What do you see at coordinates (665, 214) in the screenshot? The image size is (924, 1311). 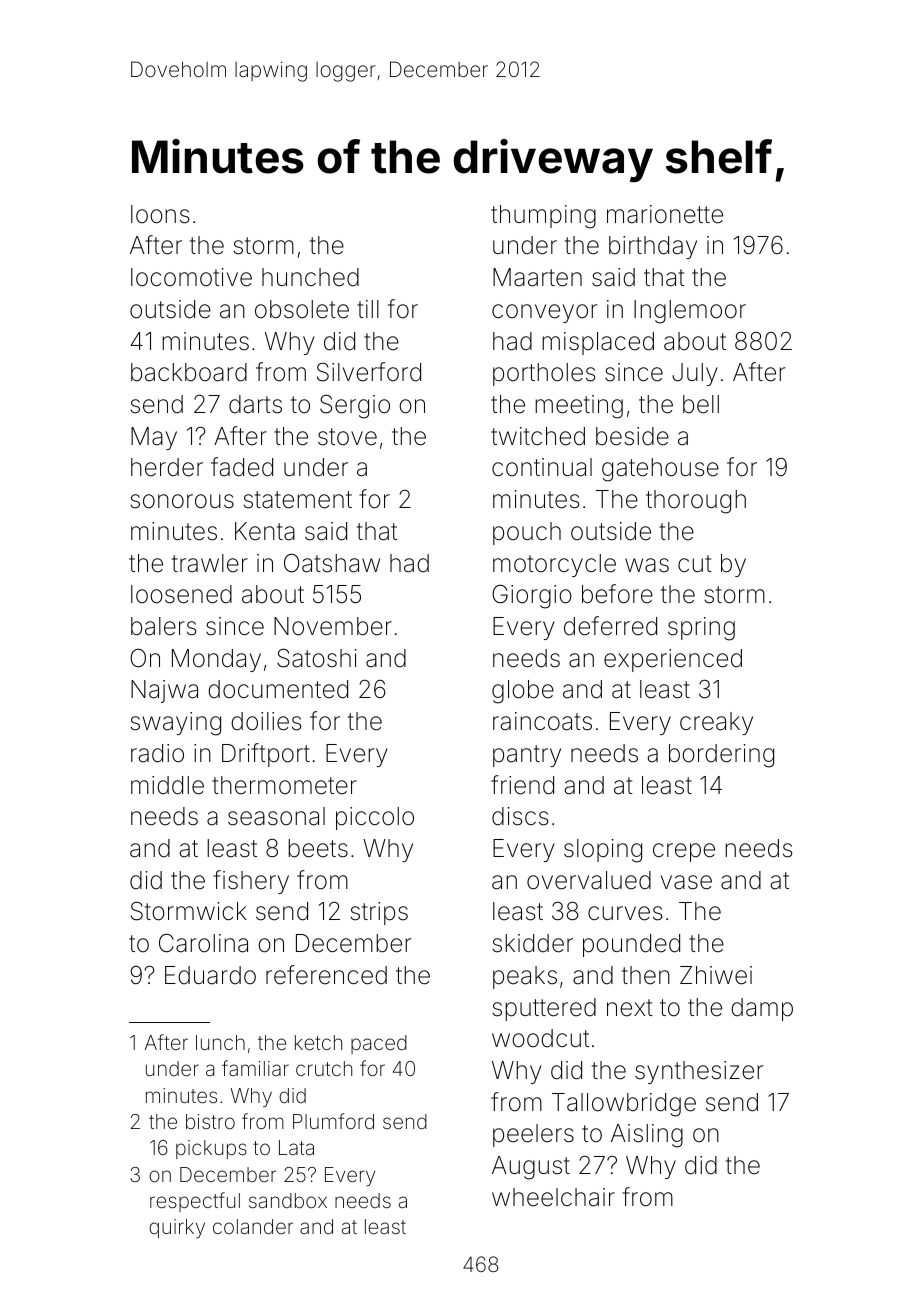 I see `marionette` at bounding box center [665, 214].
